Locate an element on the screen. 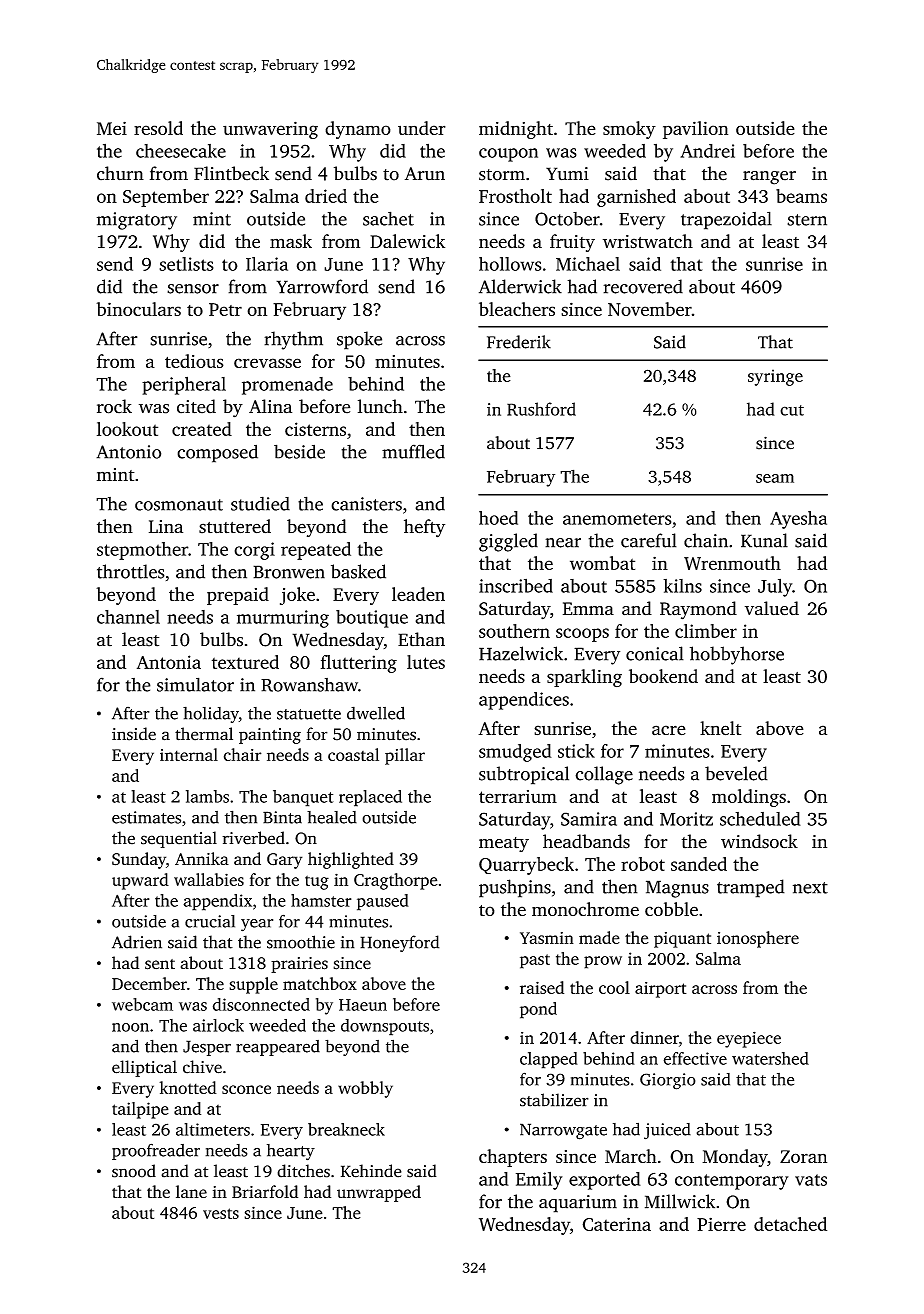 This screenshot has width=924, height=1314. sachet is located at coordinates (388, 218).
